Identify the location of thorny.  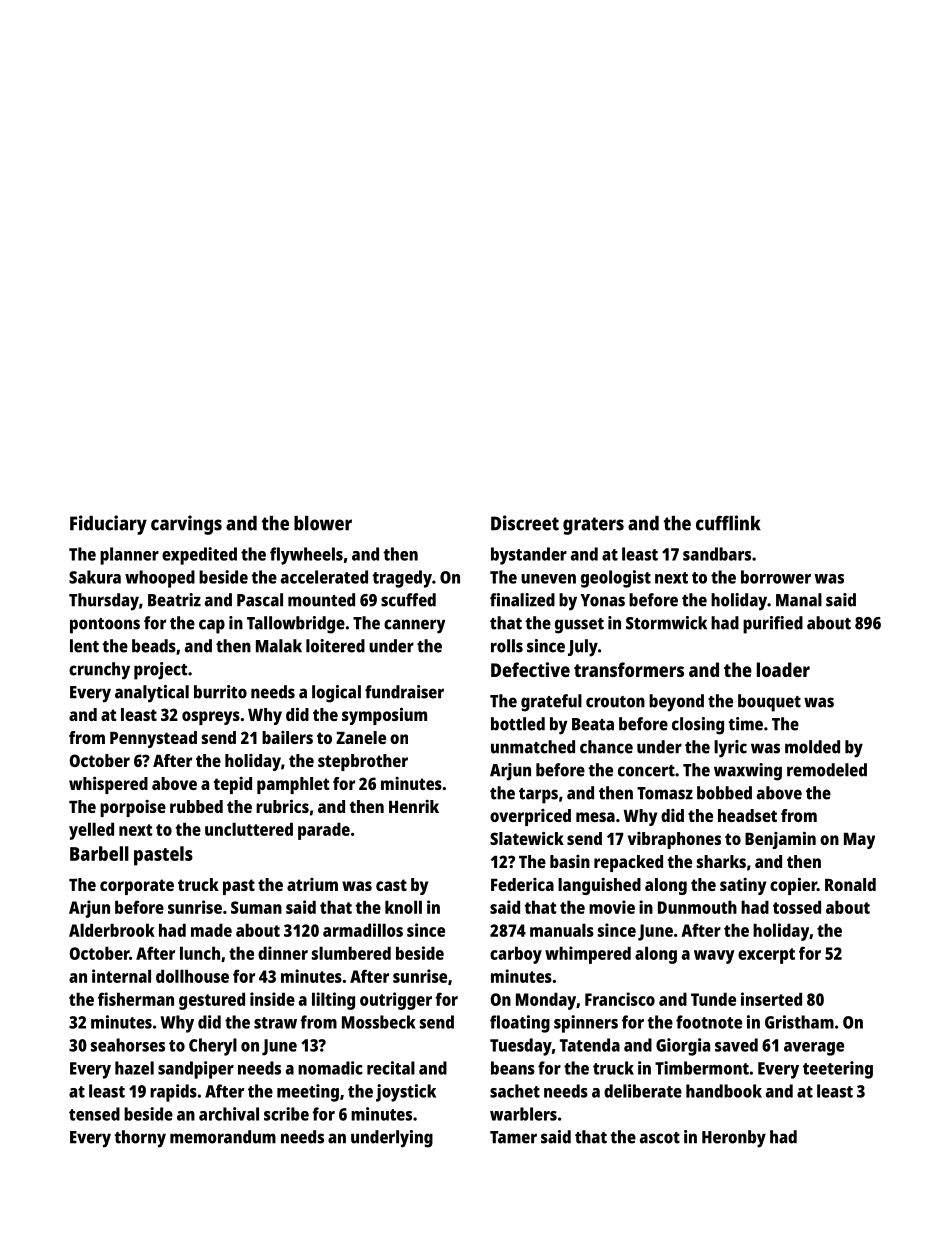
(140, 1139).
